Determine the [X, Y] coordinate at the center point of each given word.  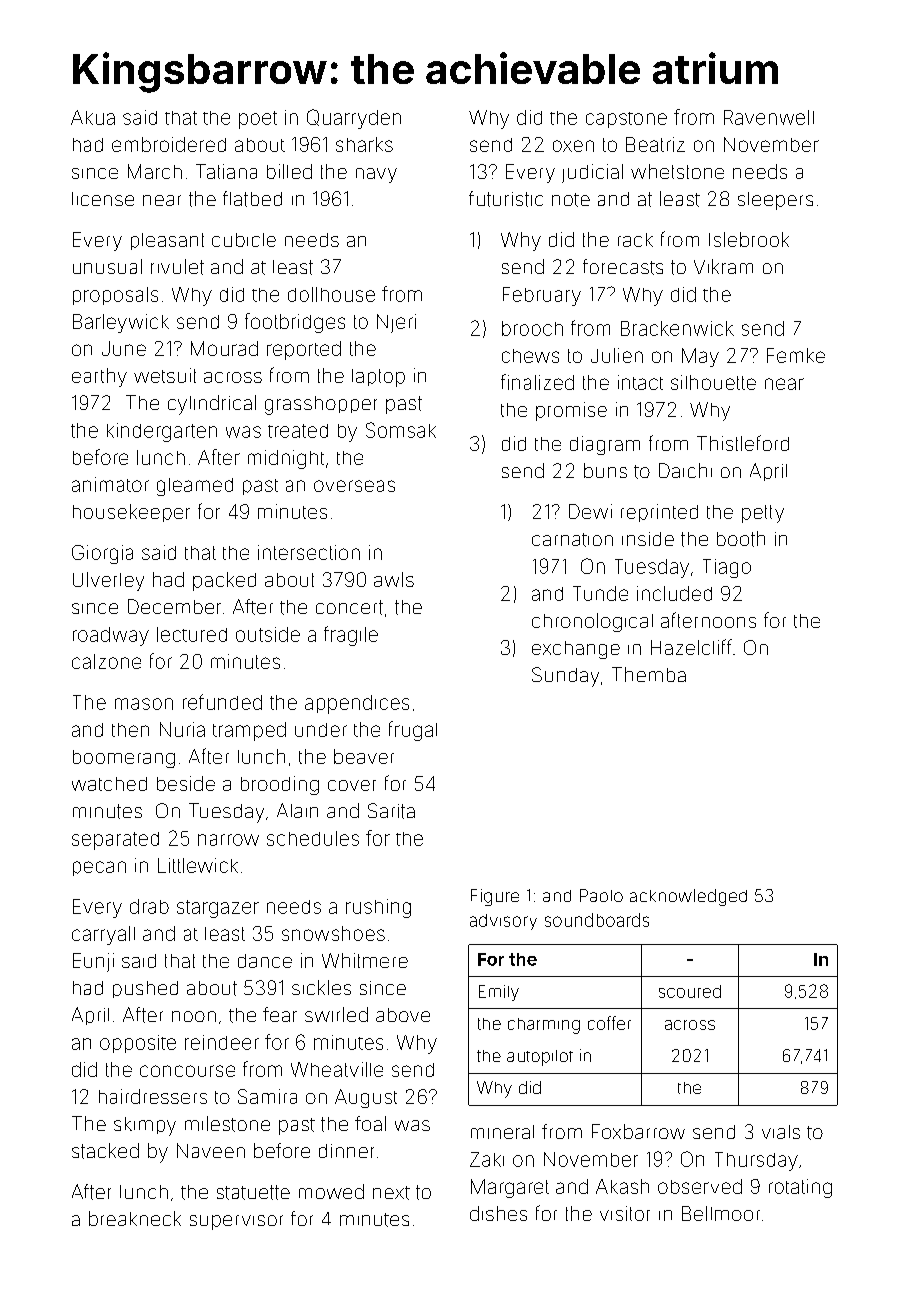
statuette [253, 1192]
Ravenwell [769, 117]
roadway [111, 636]
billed [289, 171]
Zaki [487, 1159]
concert [349, 607]
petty [763, 514]
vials [781, 1132]
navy [376, 175]
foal [370, 1123]
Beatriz [655, 144]
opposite [138, 1044]
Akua [93, 117]
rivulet [177, 267]
